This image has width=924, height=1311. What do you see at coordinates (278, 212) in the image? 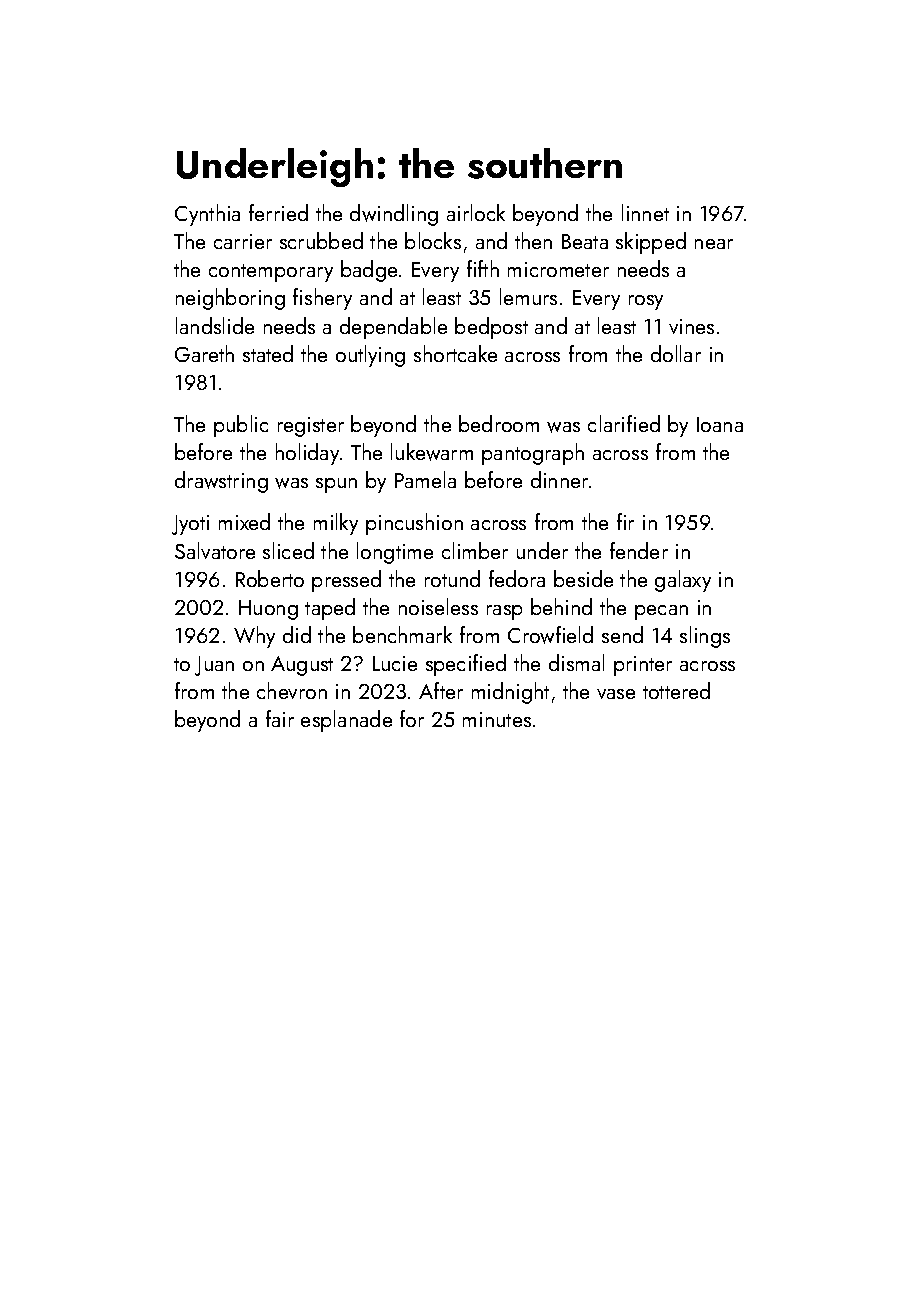
I see `ferried` at bounding box center [278, 212].
